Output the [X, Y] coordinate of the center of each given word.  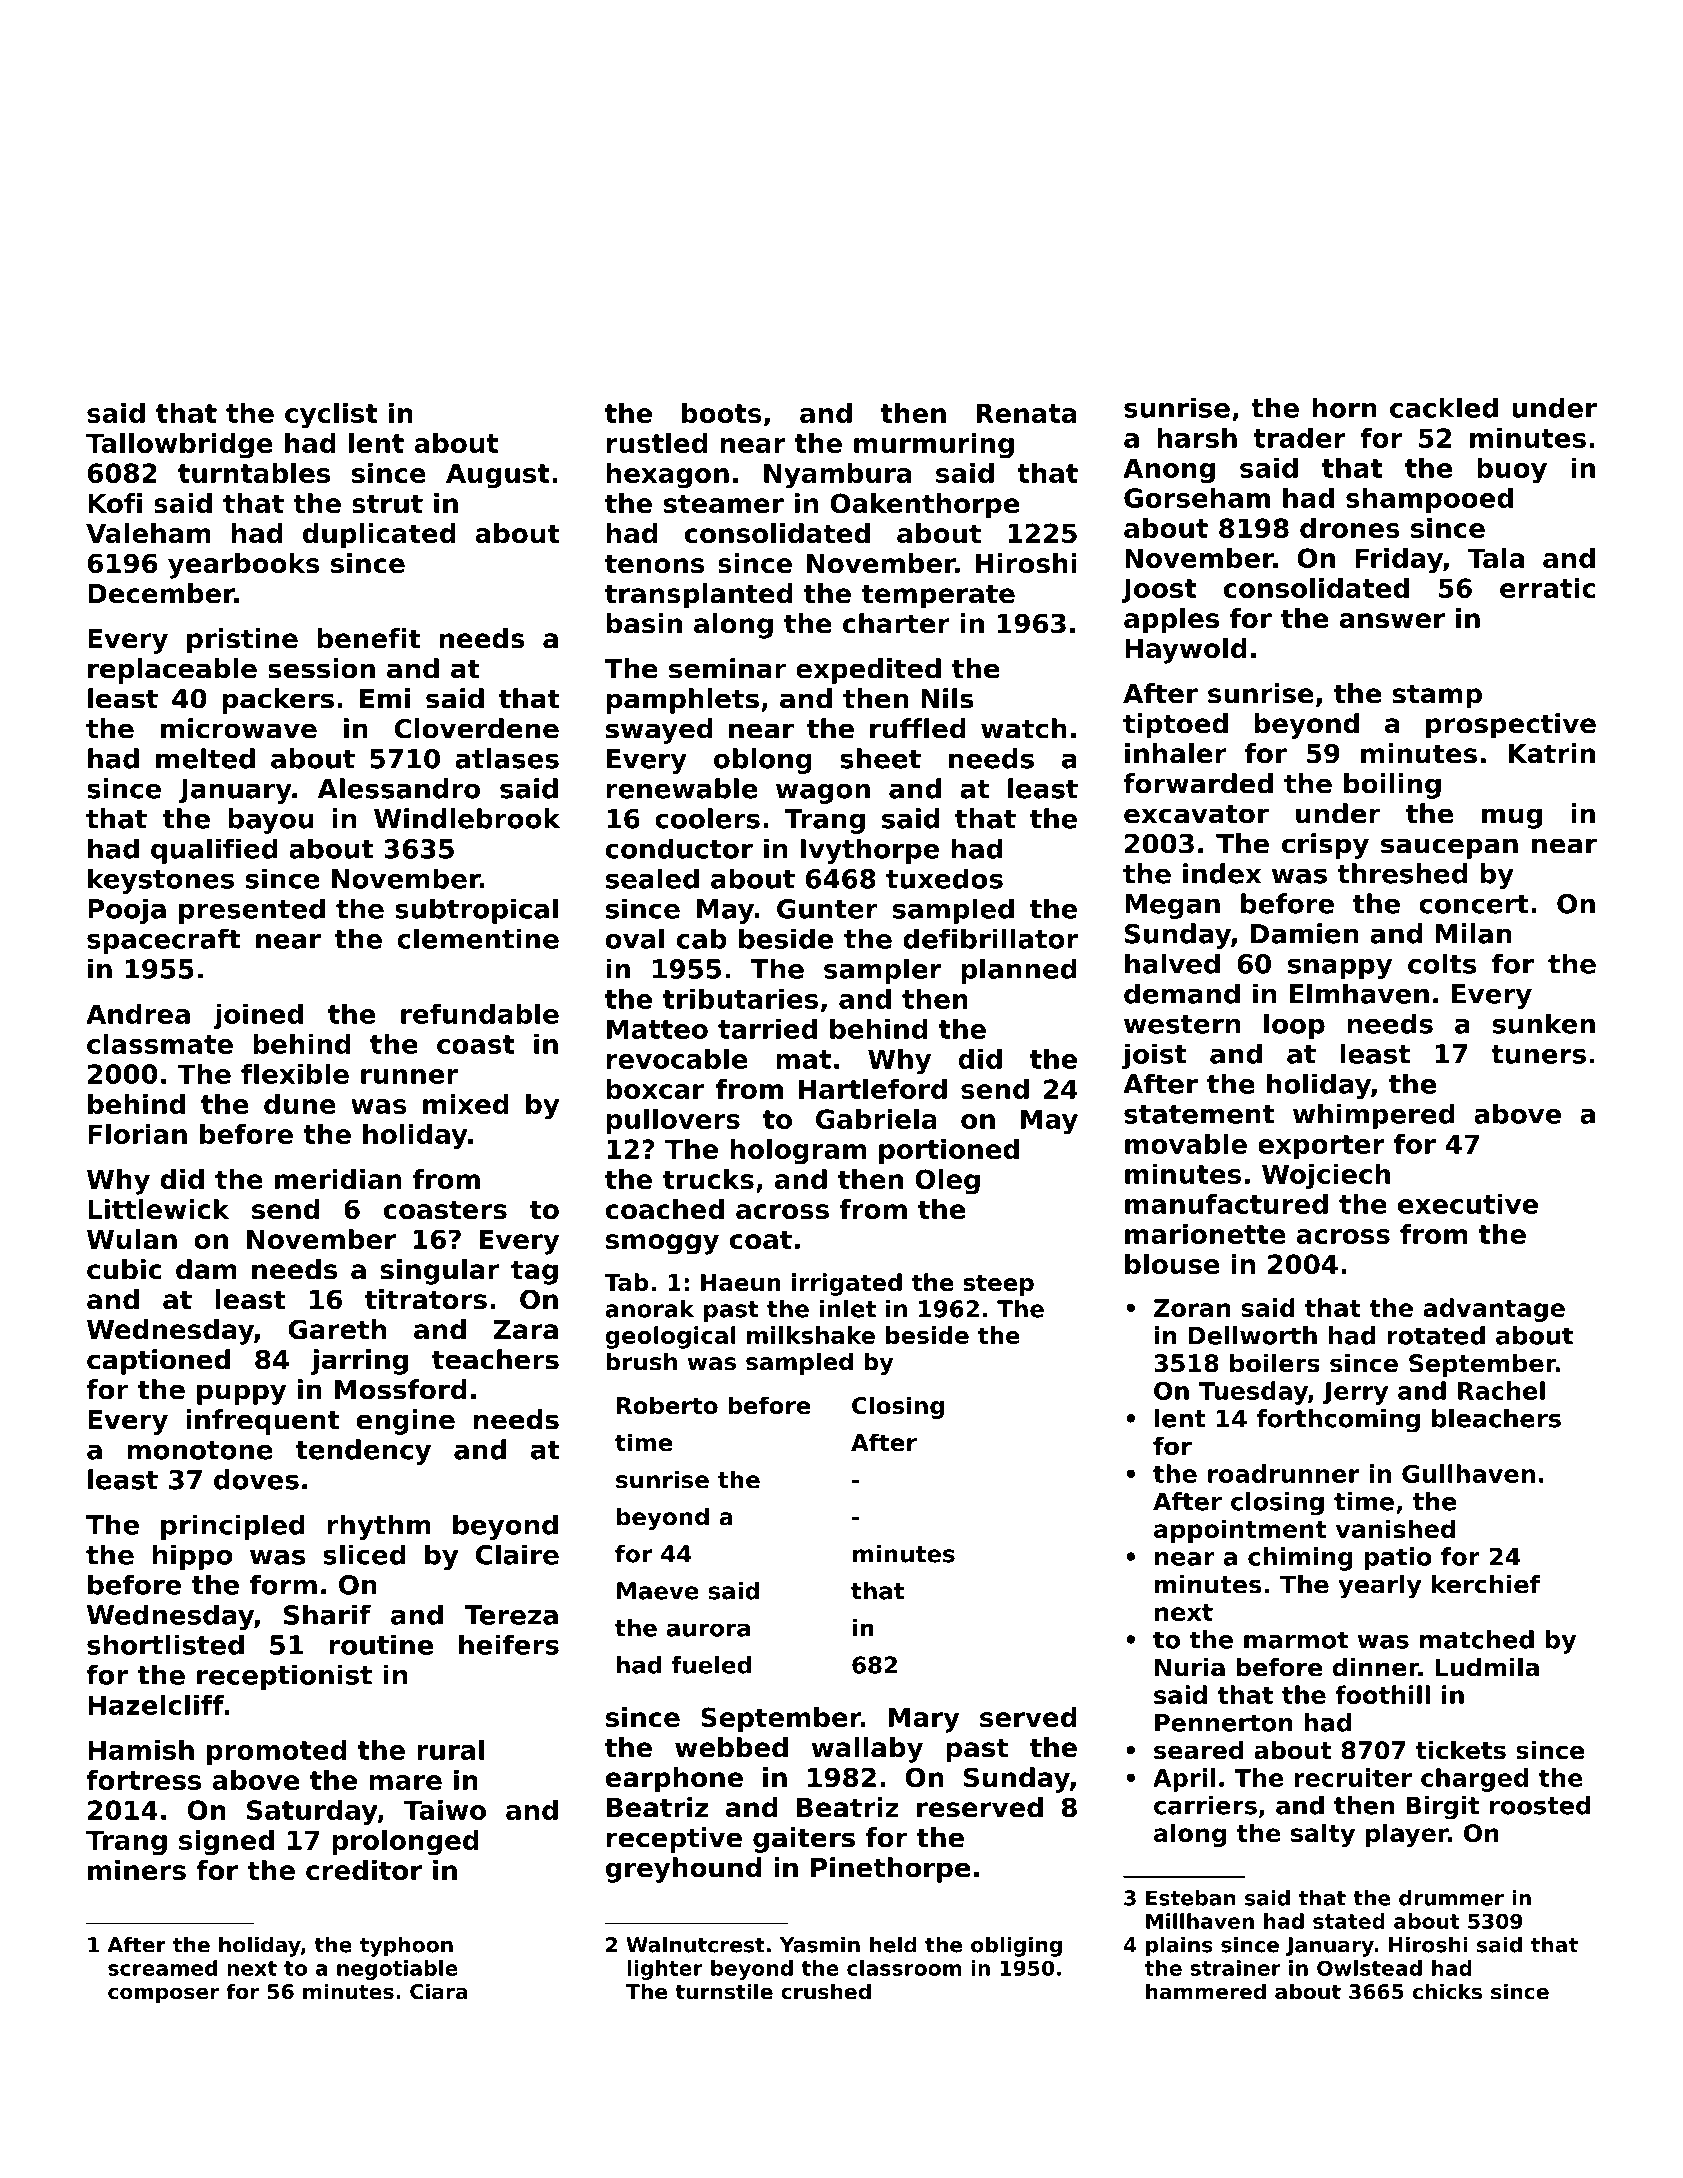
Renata [1026, 413]
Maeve [658, 1591]
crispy [1325, 846]
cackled [1444, 407]
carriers [1205, 1805]
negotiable [397, 1970]
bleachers [1496, 1418]
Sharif [327, 1614]
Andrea [138, 1014]
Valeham [148, 533]
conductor [679, 848]
